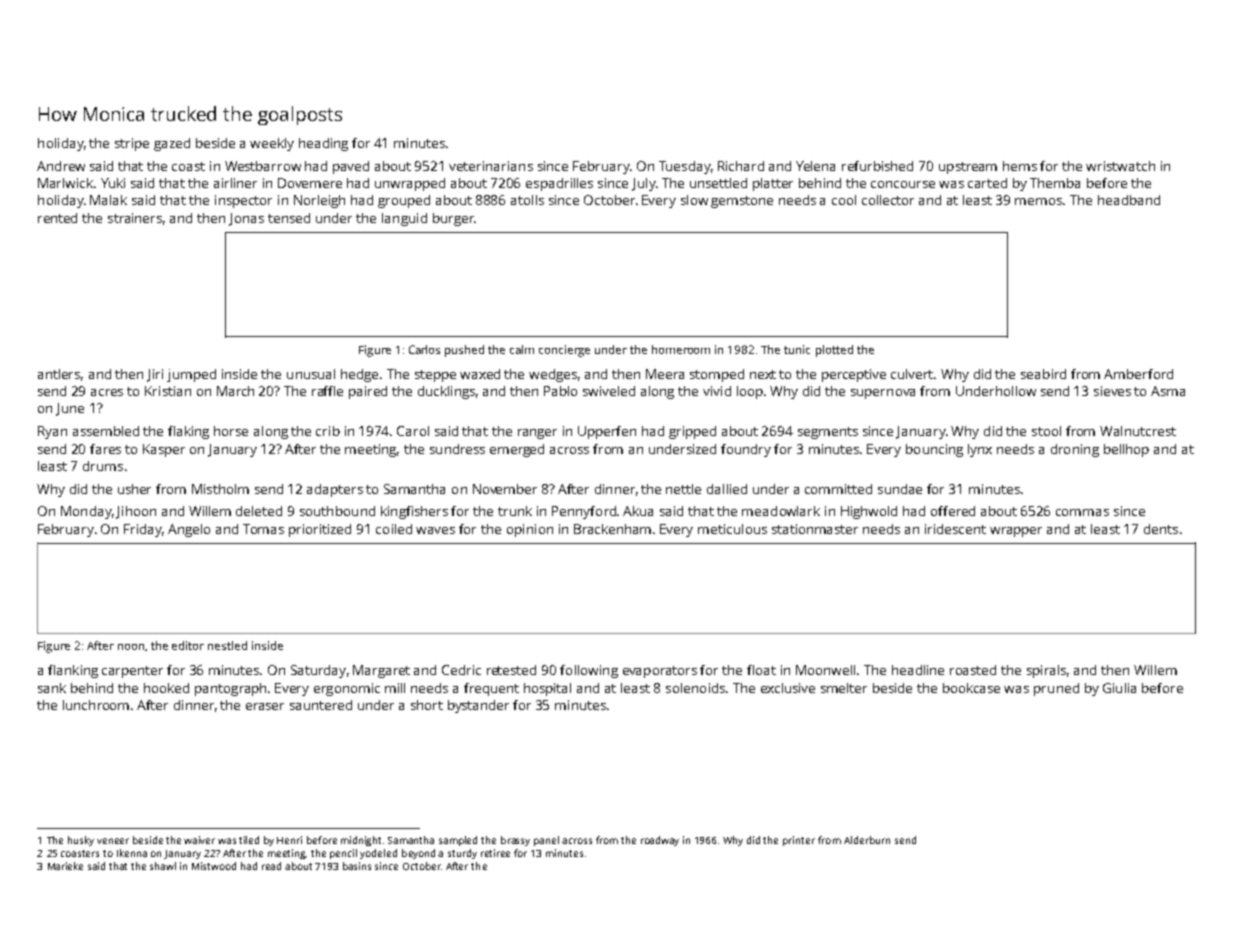 The width and height of the page is (1233, 952). What do you see at coordinates (685, 167) in the page?
I see `Tuesday` at bounding box center [685, 167].
